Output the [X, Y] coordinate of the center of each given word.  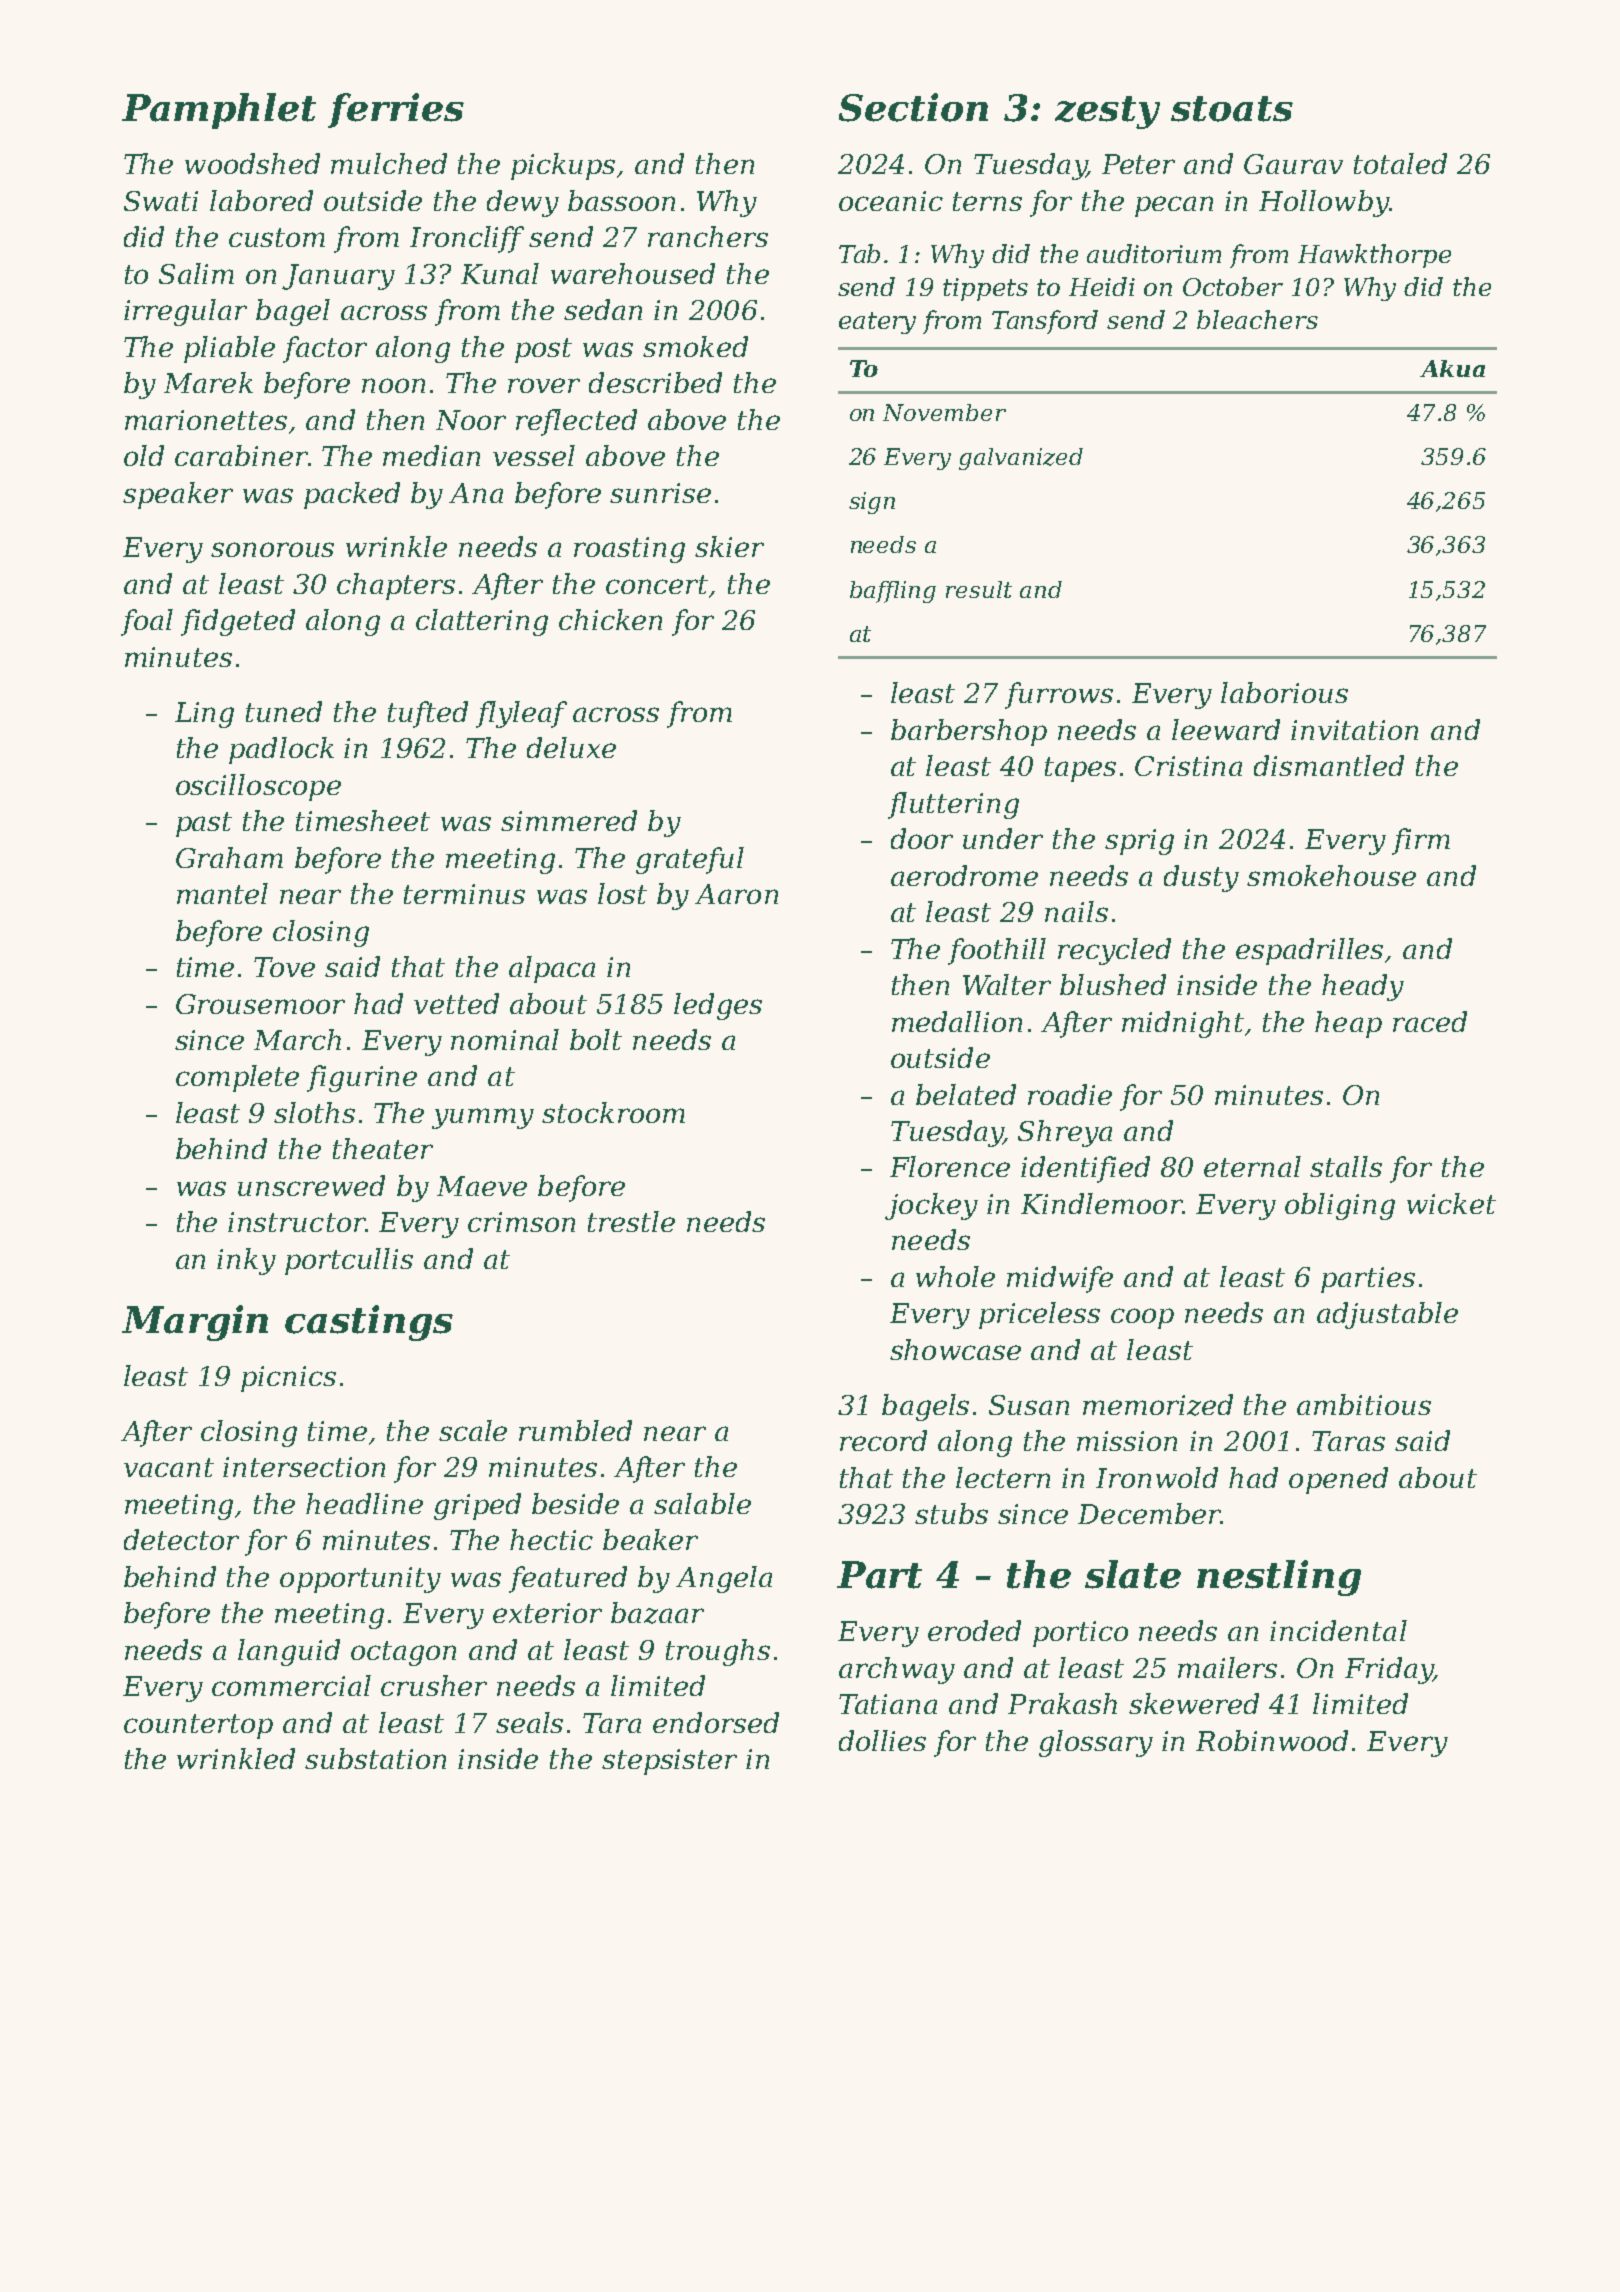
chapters [396, 586]
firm [1421, 841]
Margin [195, 1323]
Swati [161, 201]
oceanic [891, 201]
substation [375, 1758]
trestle [631, 1221]
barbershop [969, 732]
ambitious [1364, 1404]
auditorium [1154, 253]
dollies [882, 1740]
